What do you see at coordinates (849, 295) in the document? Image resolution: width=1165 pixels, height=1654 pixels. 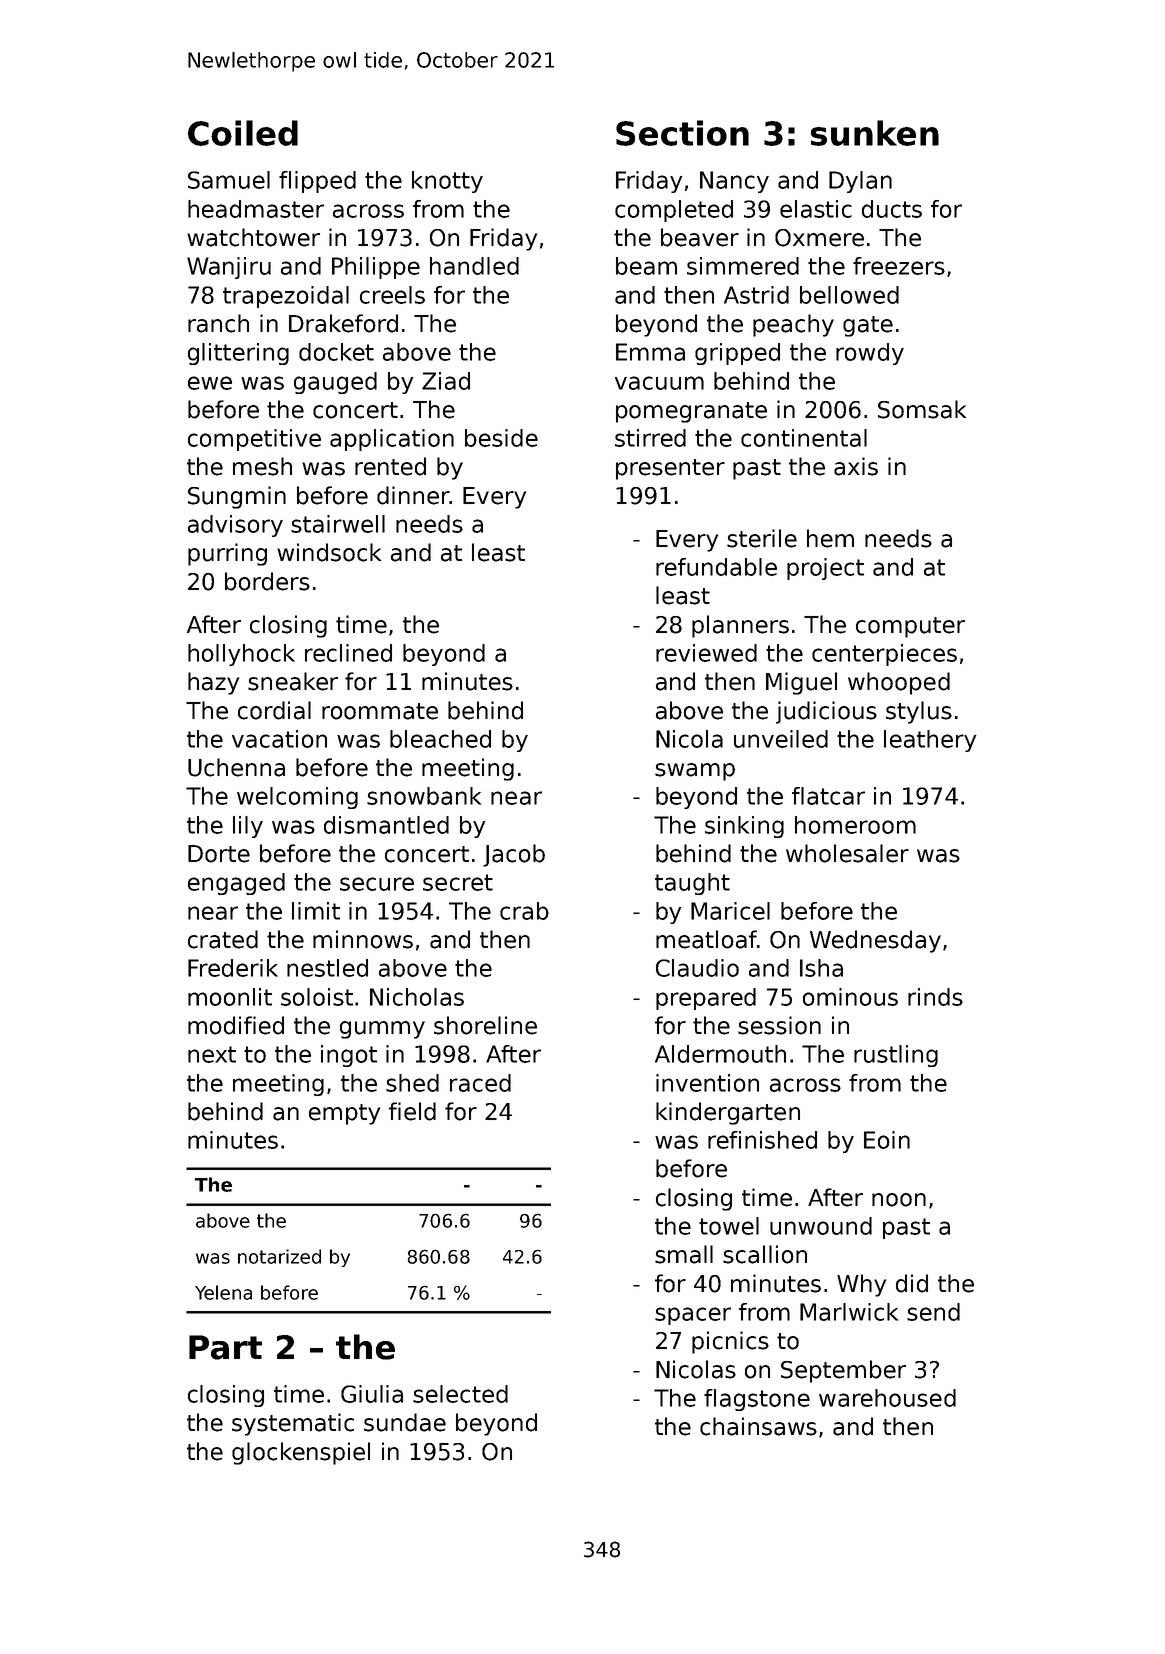 I see `bellowed` at bounding box center [849, 295].
